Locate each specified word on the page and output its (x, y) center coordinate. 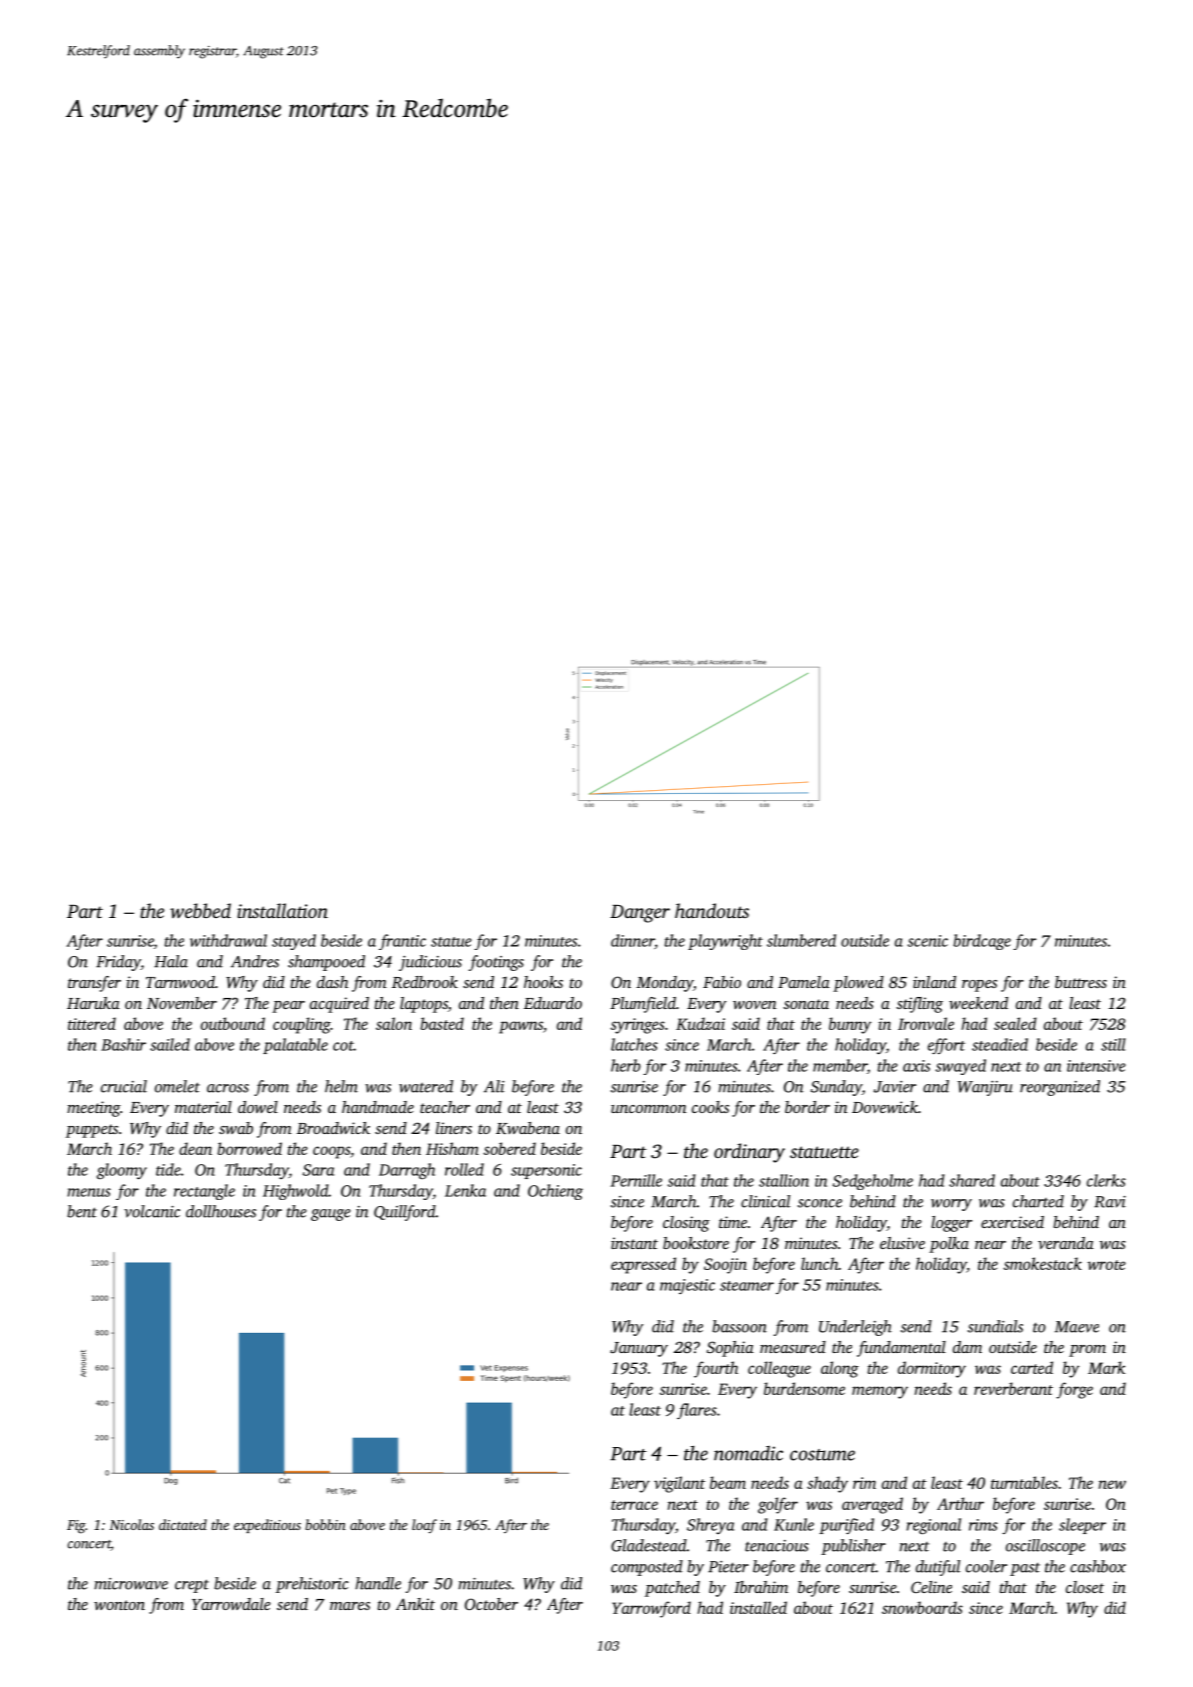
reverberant (1013, 1388)
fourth (716, 1369)
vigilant (679, 1484)
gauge (331, 1215)
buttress (1081, 982)
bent (82, 1211)
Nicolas (131, 1524)
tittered (92, 1023)
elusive (902, 1243)
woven (755, 1005)
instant (634, 1243)
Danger (640, 914)
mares (350, 1606)
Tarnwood (180, 982)
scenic (927, 941)
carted (1032, 1367)
